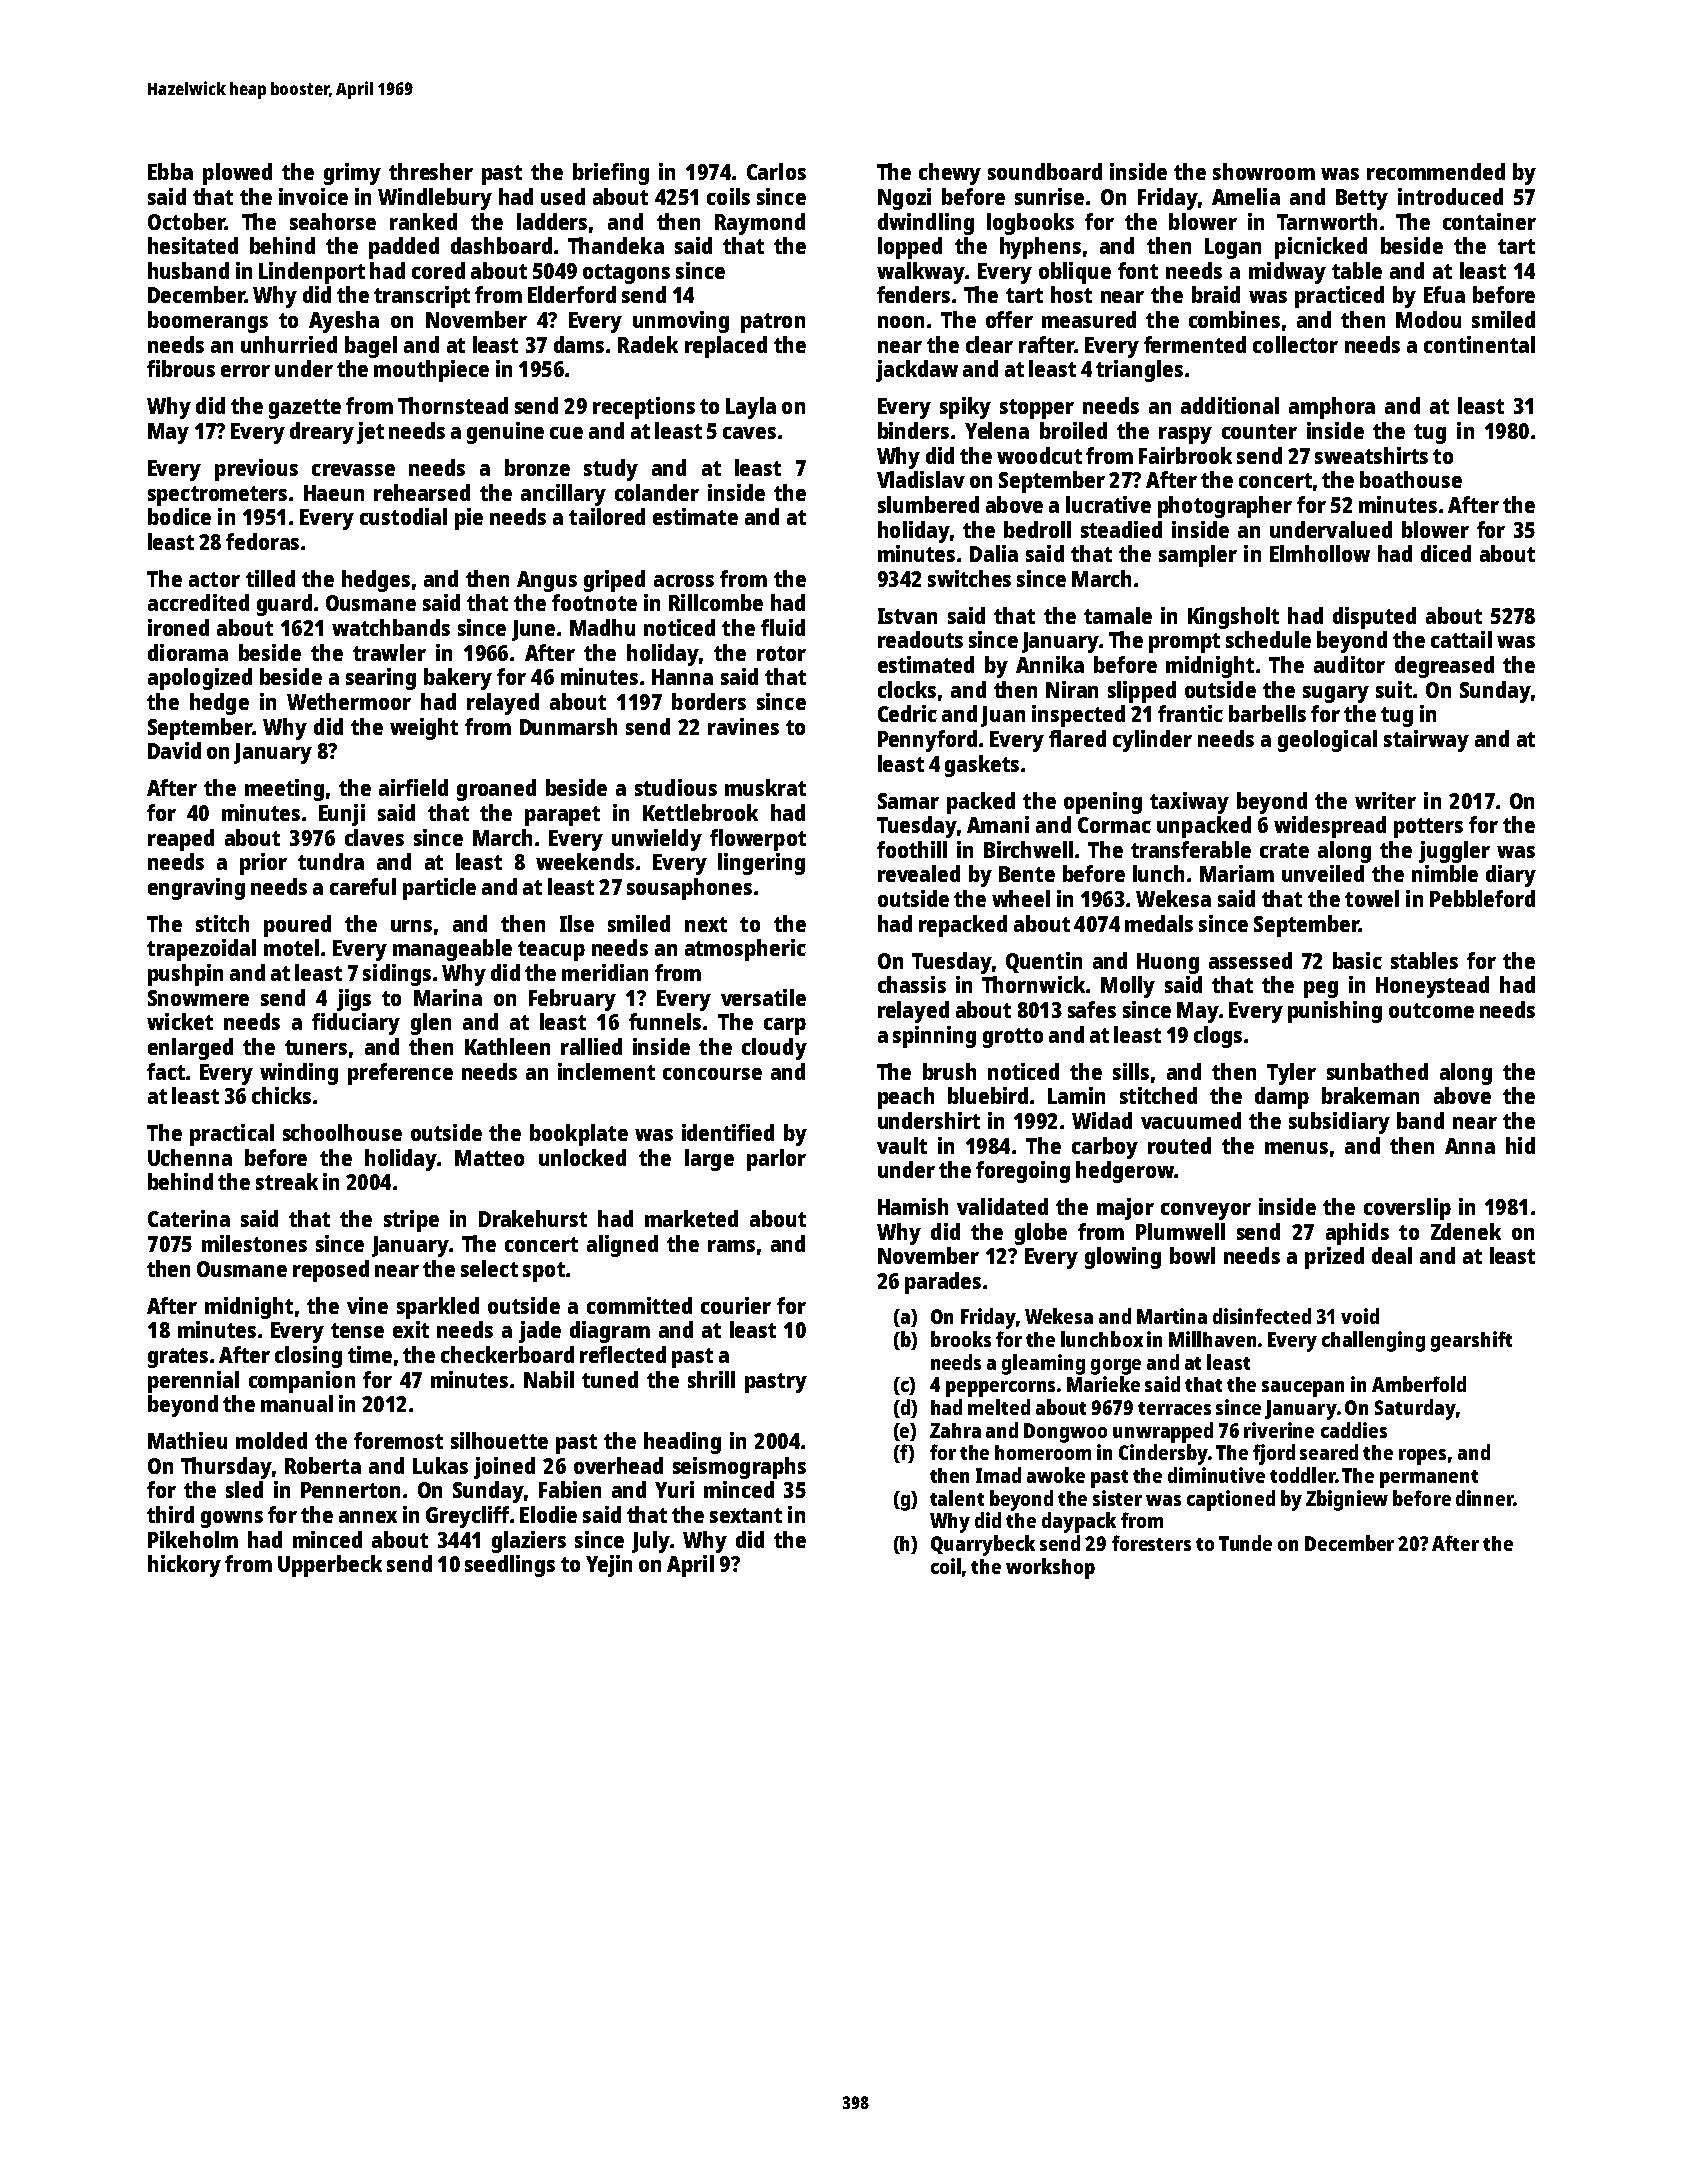  Describe the element at coordinates (781, 653) in the screenshot. I see `rotor` at that location.
